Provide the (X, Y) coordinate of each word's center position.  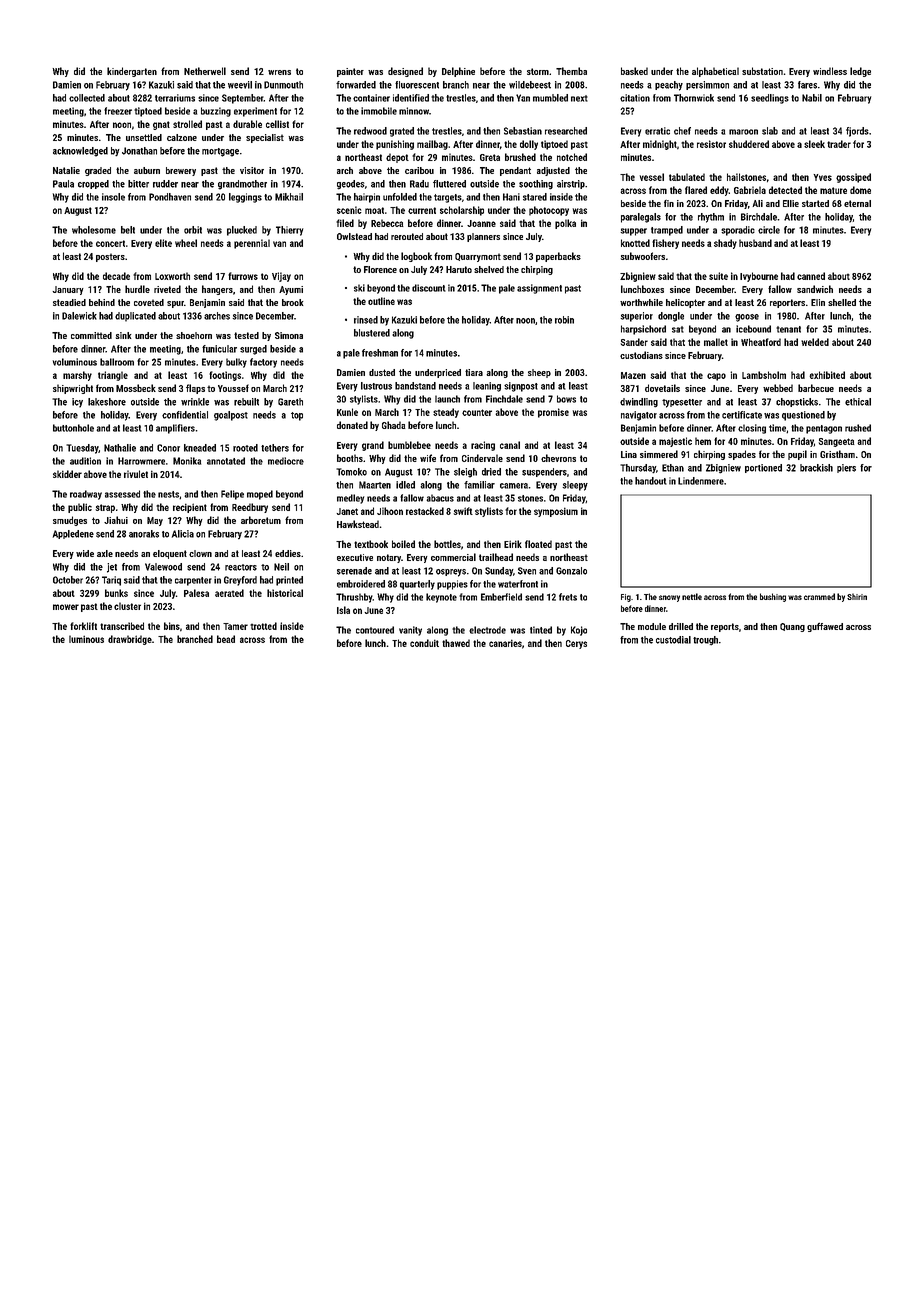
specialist (265, 138)
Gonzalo (571, 571)
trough (705, 641)
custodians (641, 355)
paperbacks (558, 257)
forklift (83, 626)
